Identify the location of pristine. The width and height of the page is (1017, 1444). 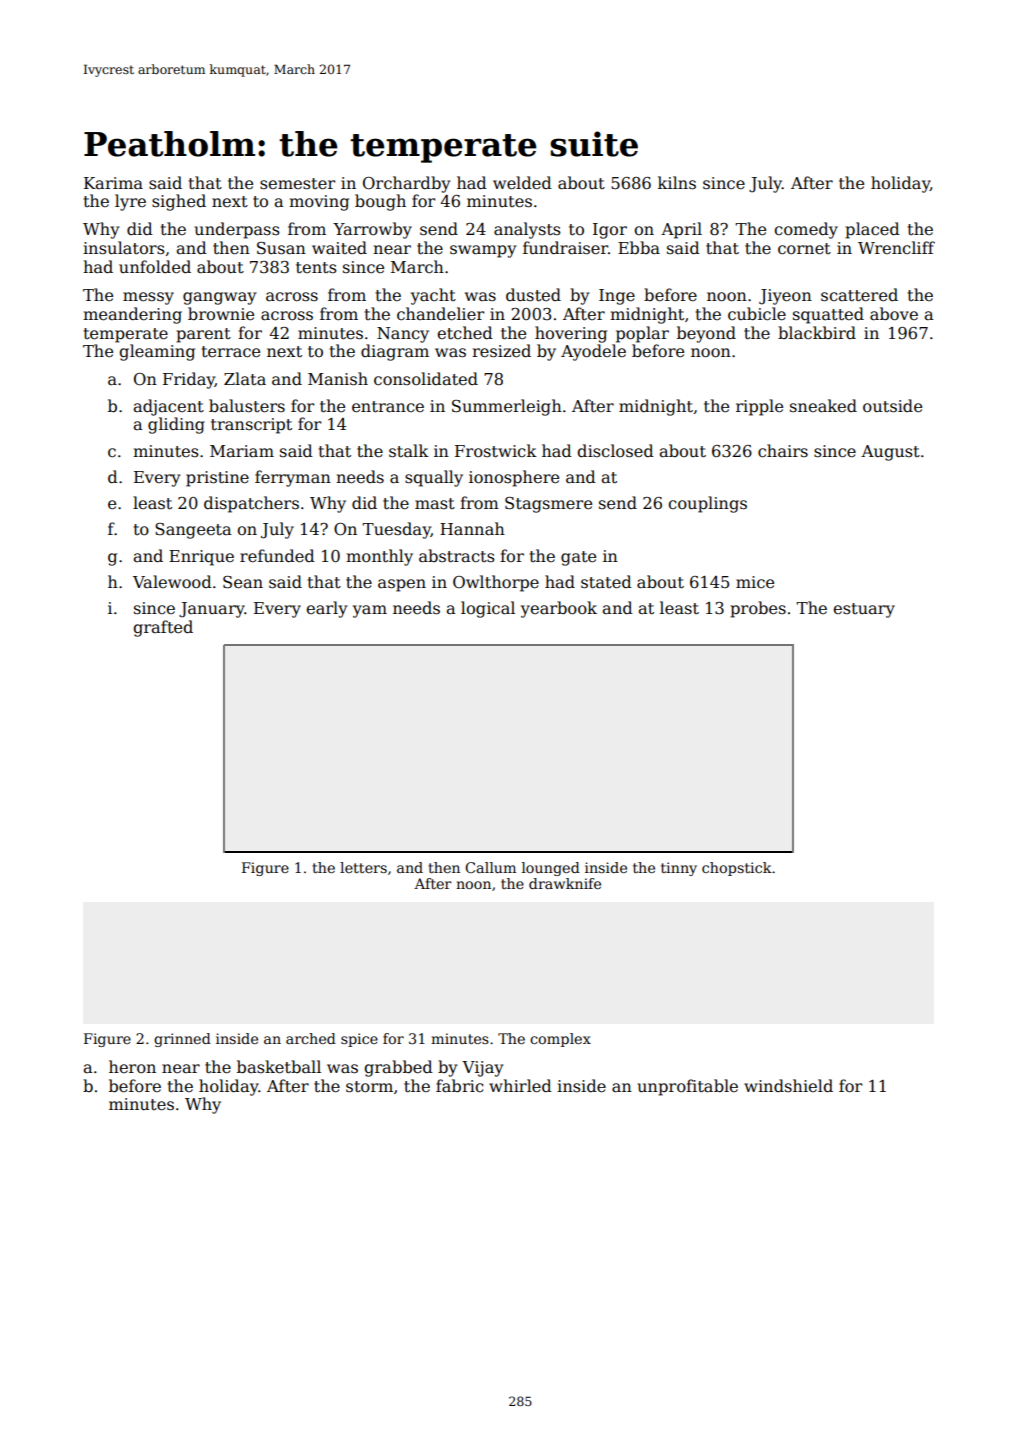
(217, 479).
